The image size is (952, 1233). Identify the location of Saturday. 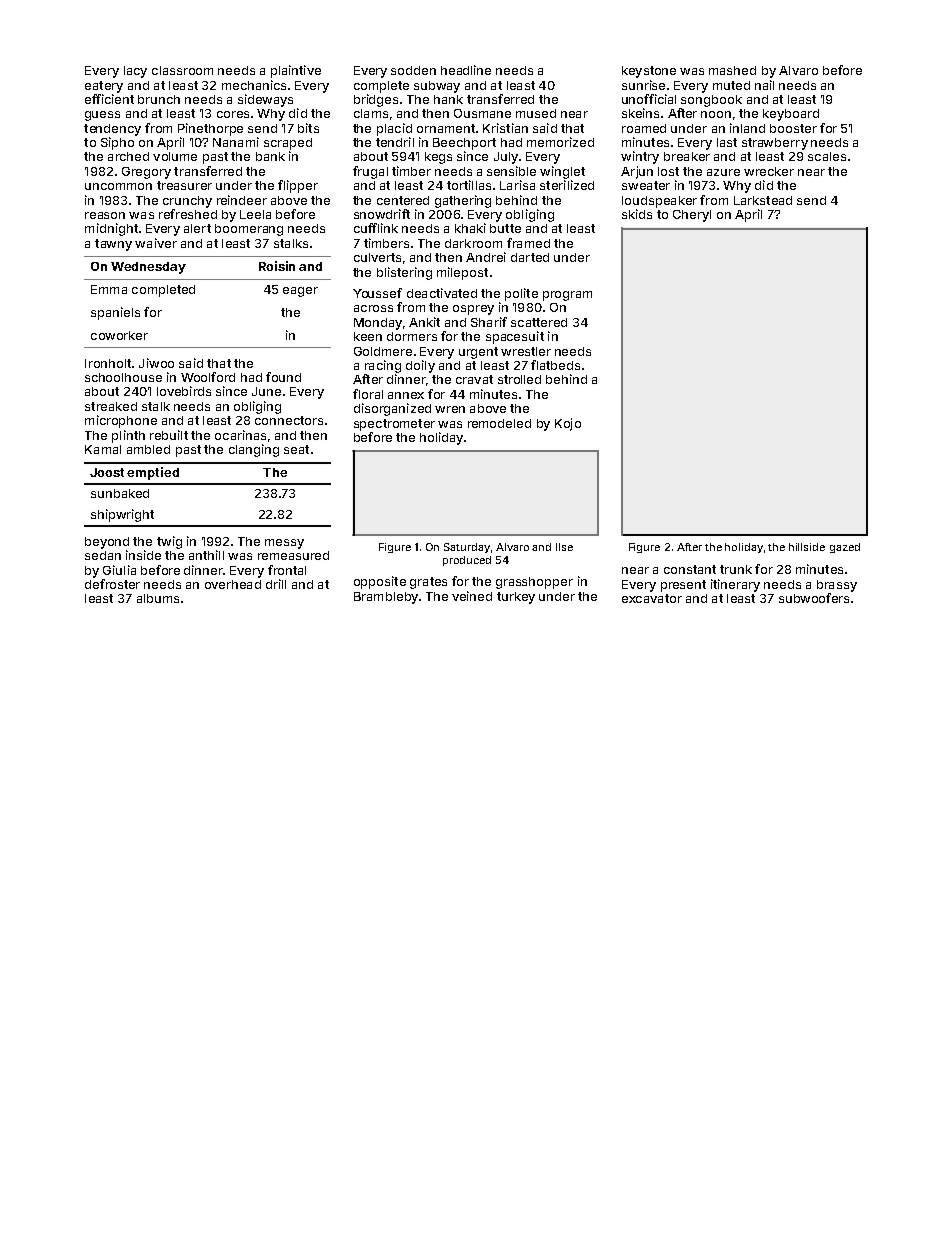
(467, 548).
